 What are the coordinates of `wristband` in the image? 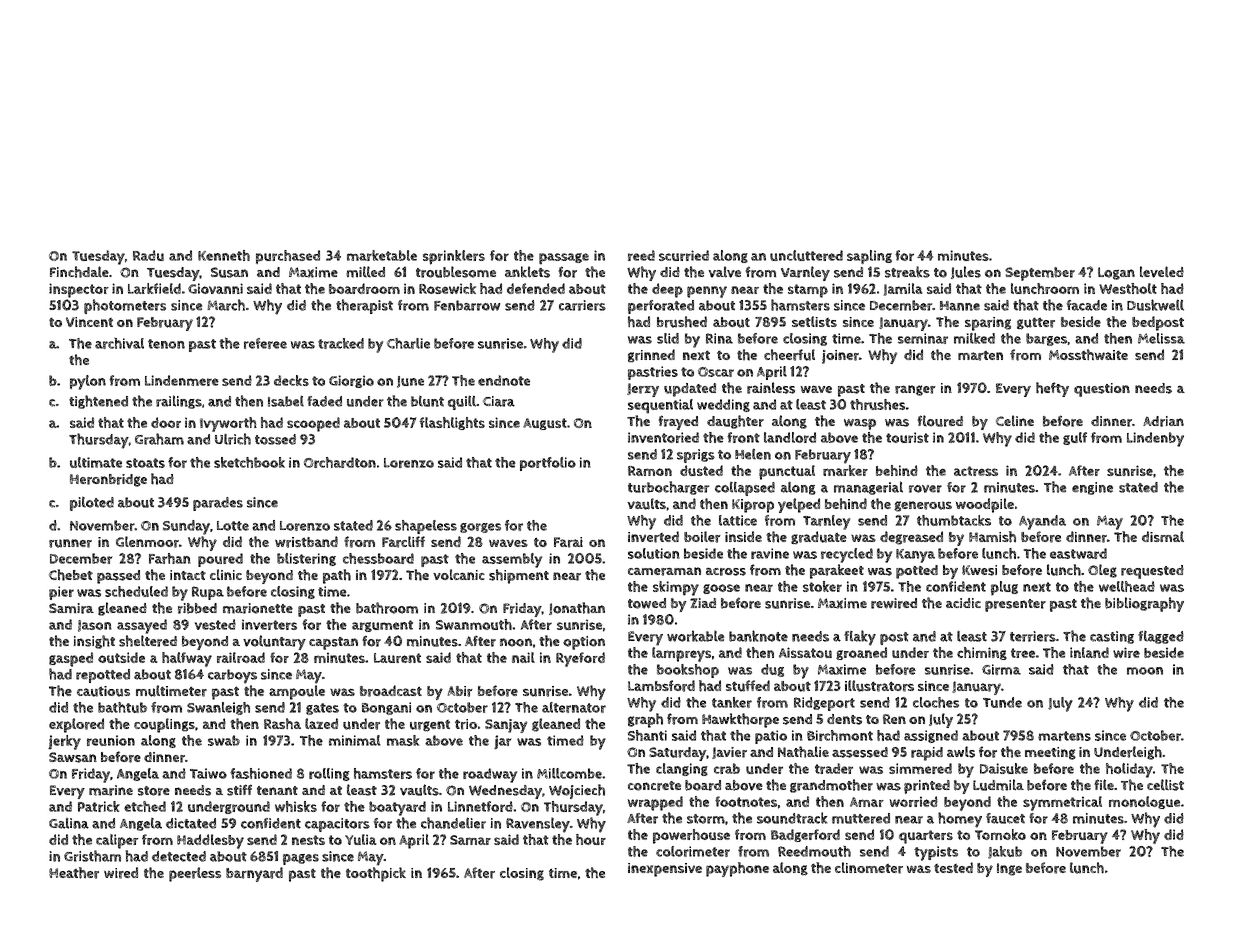 It's located at (306, 542).
